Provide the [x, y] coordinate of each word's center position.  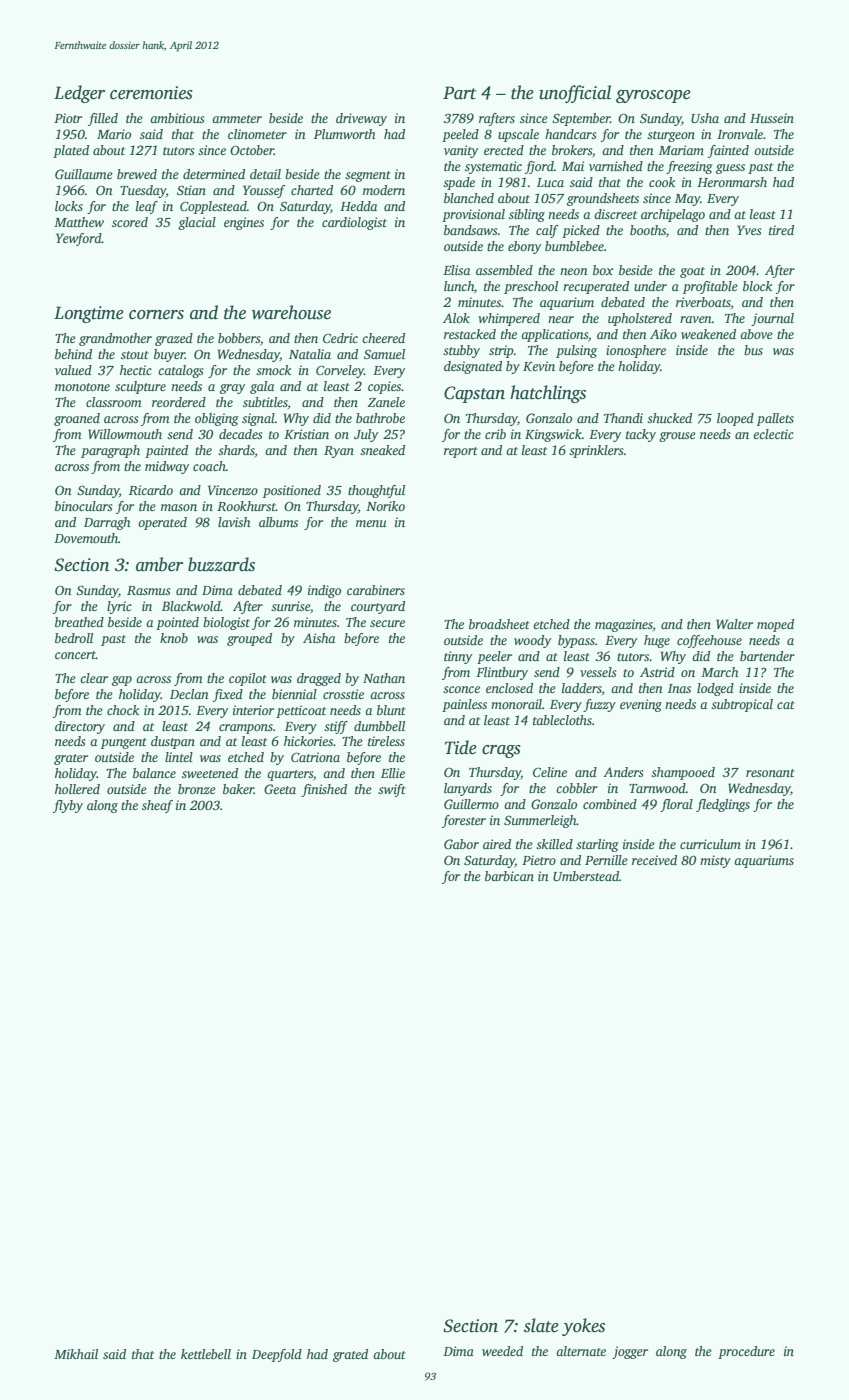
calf [547, 231]
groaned [77, 419]
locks [69, 206]
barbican [509, 876]
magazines [624, 625]
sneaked [382, 450]
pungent [124, 743]
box [603, 270]
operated [162, 523]
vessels [598, 672]
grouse [677, 437]
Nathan [384, 678]
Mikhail [76, 1354]
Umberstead [586, 876]
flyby [68, 806]
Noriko [385, 506]
